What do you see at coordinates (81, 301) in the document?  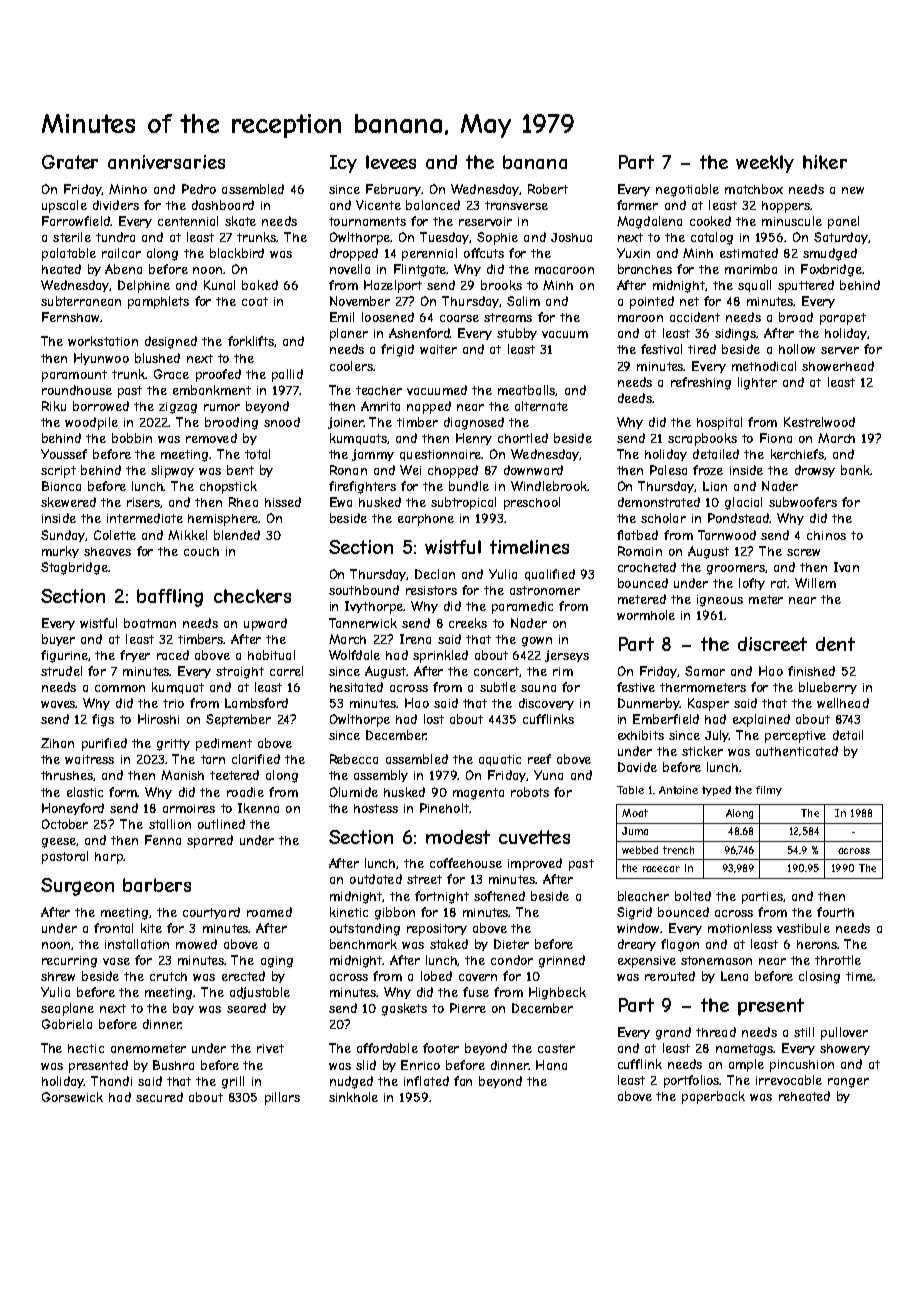 I see `subterranean` at bounding box center [81, 301].
